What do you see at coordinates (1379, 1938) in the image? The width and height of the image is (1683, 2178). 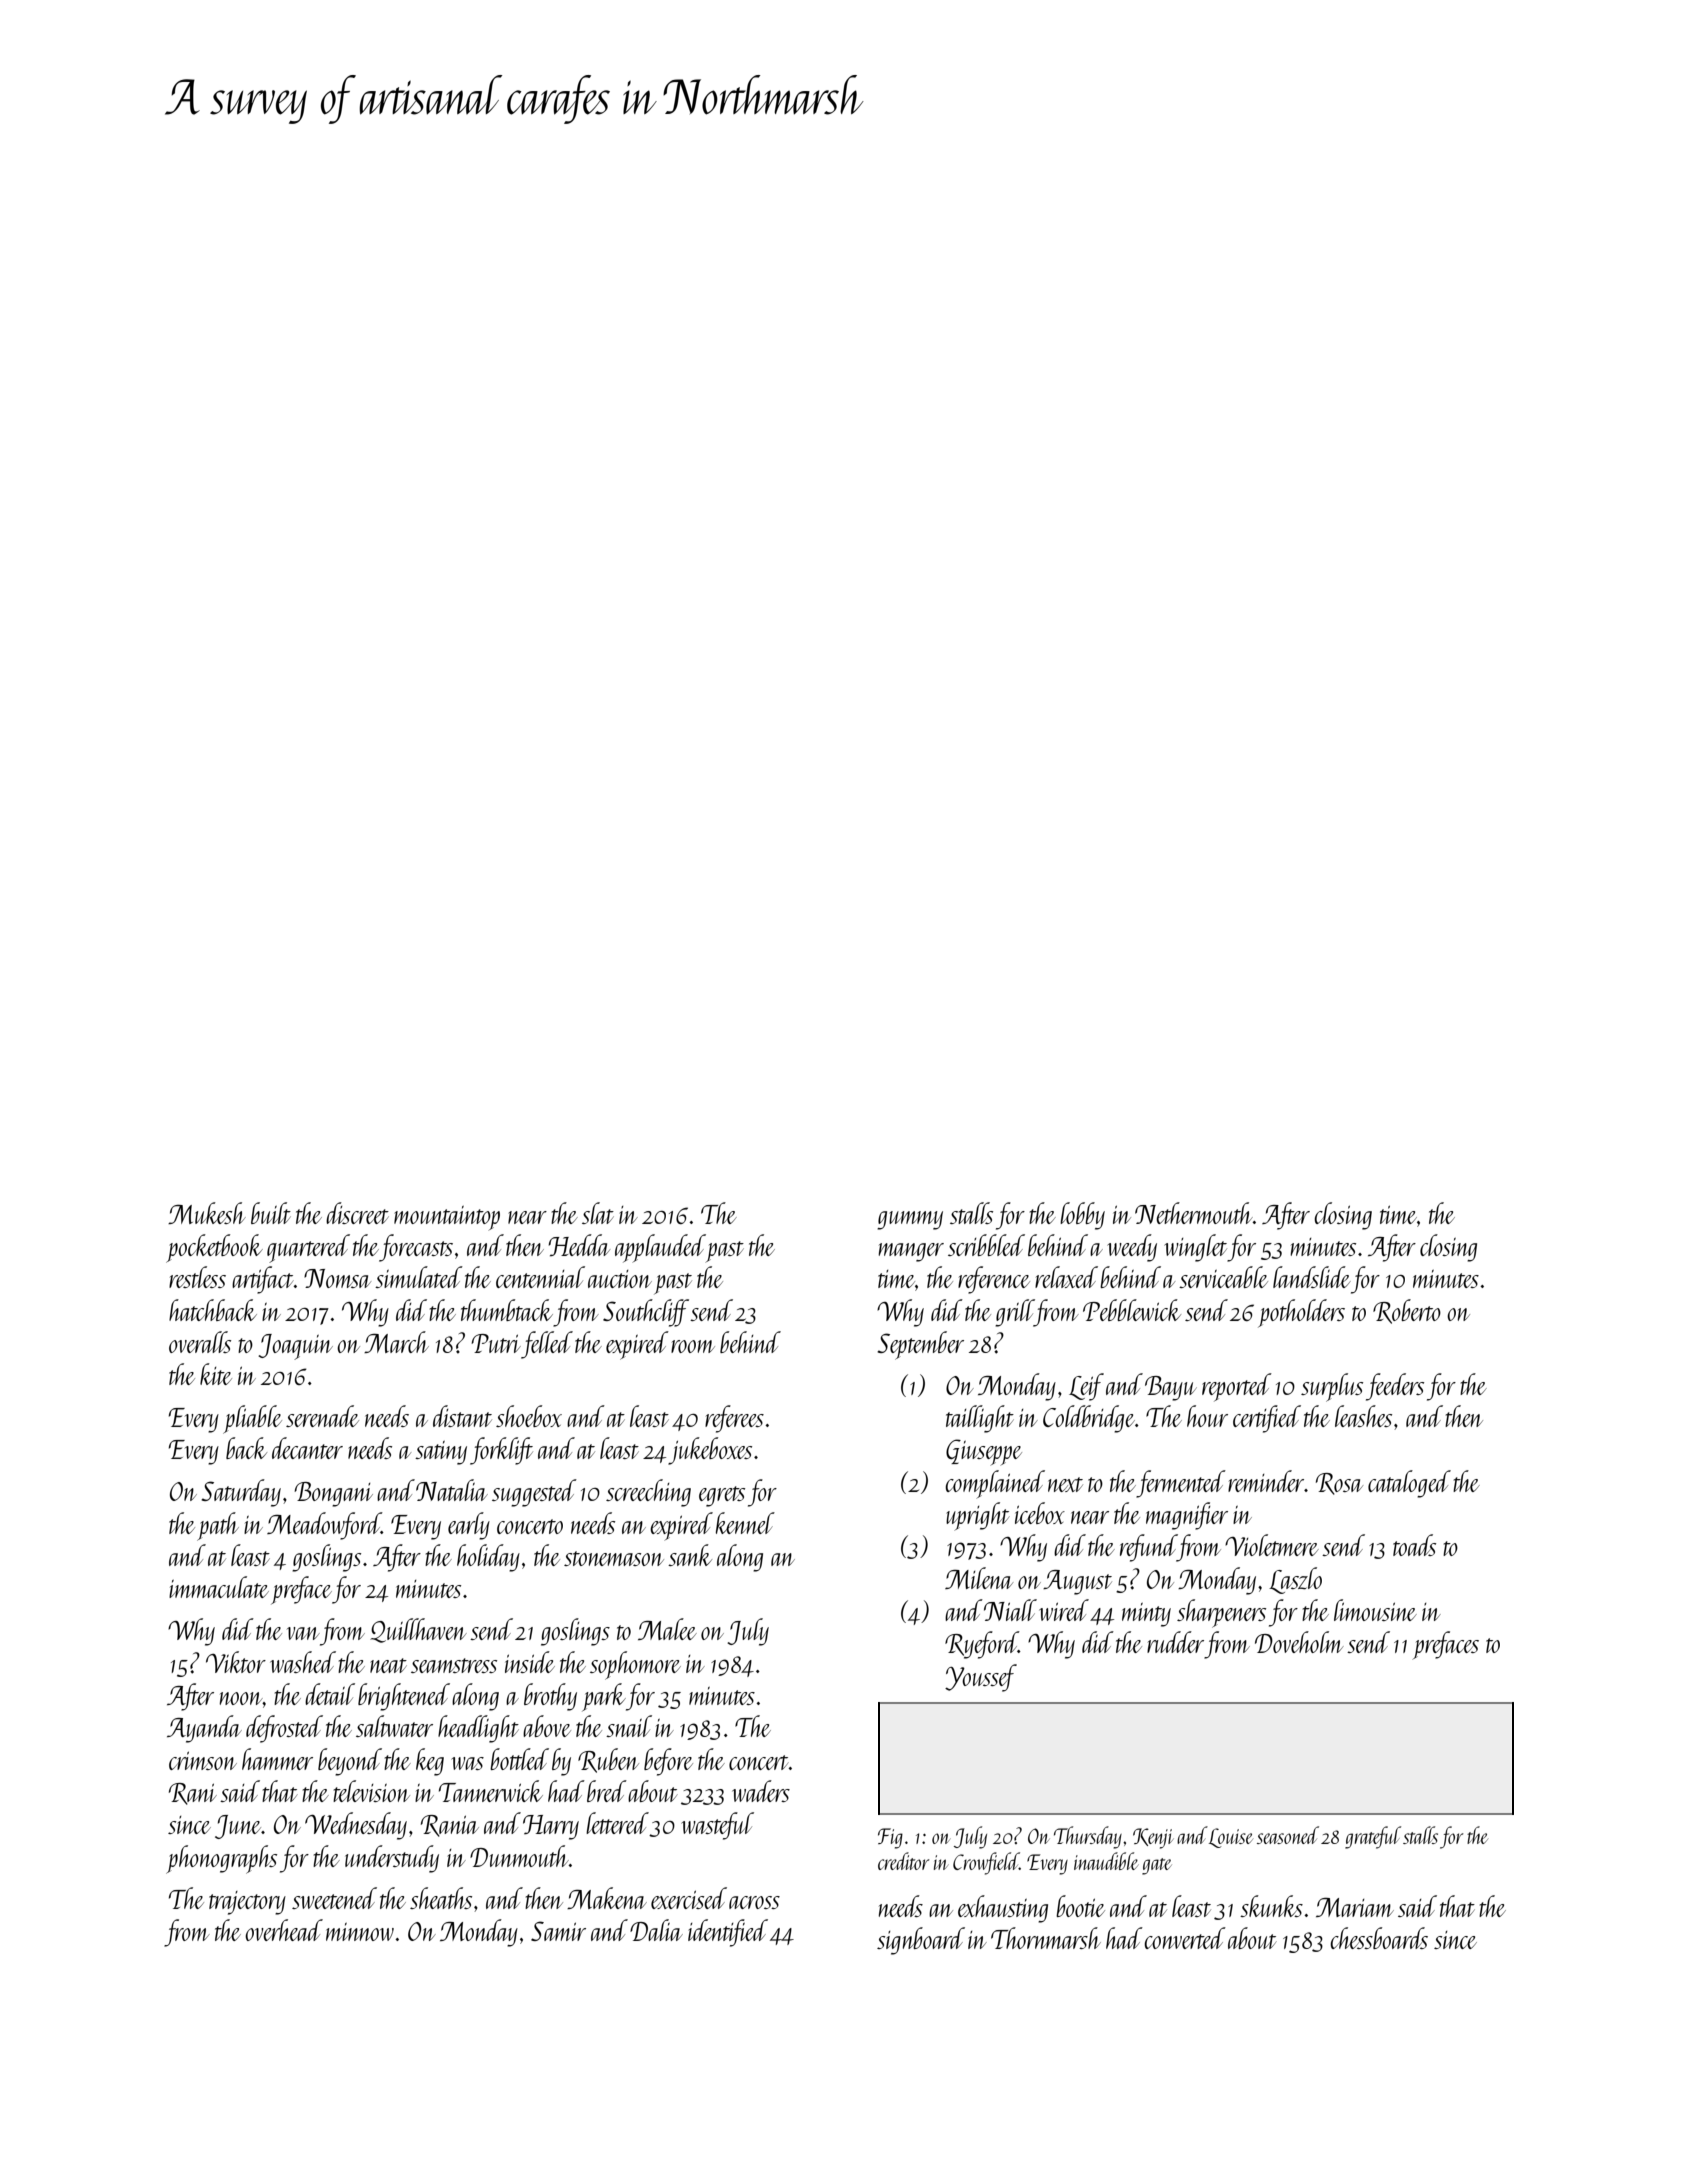 I see `chessboards` at bounding box center [1379, 1938].
